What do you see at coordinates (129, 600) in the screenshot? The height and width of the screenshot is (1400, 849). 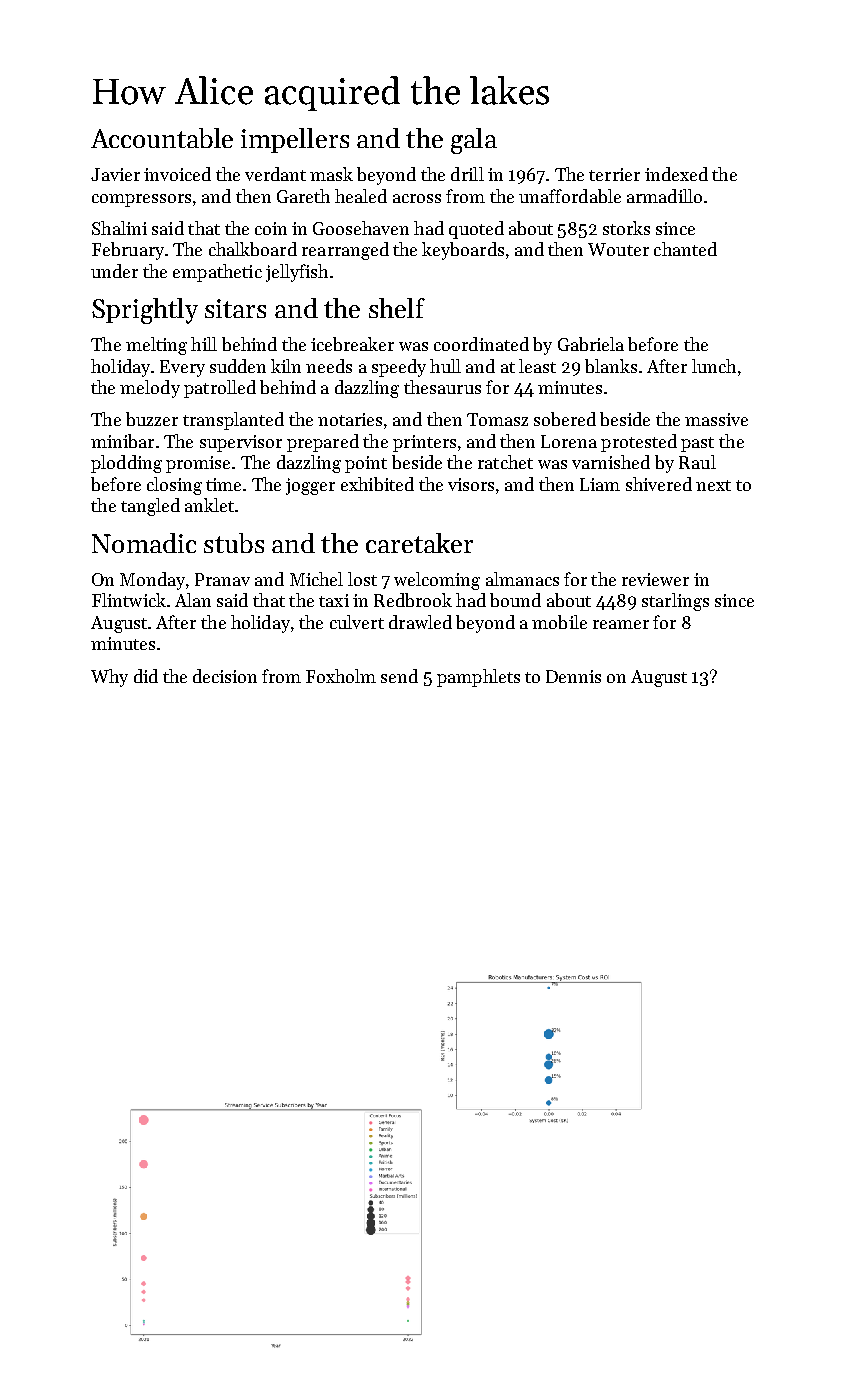 I see `Flintwick` at bounding box center [129, 600].
